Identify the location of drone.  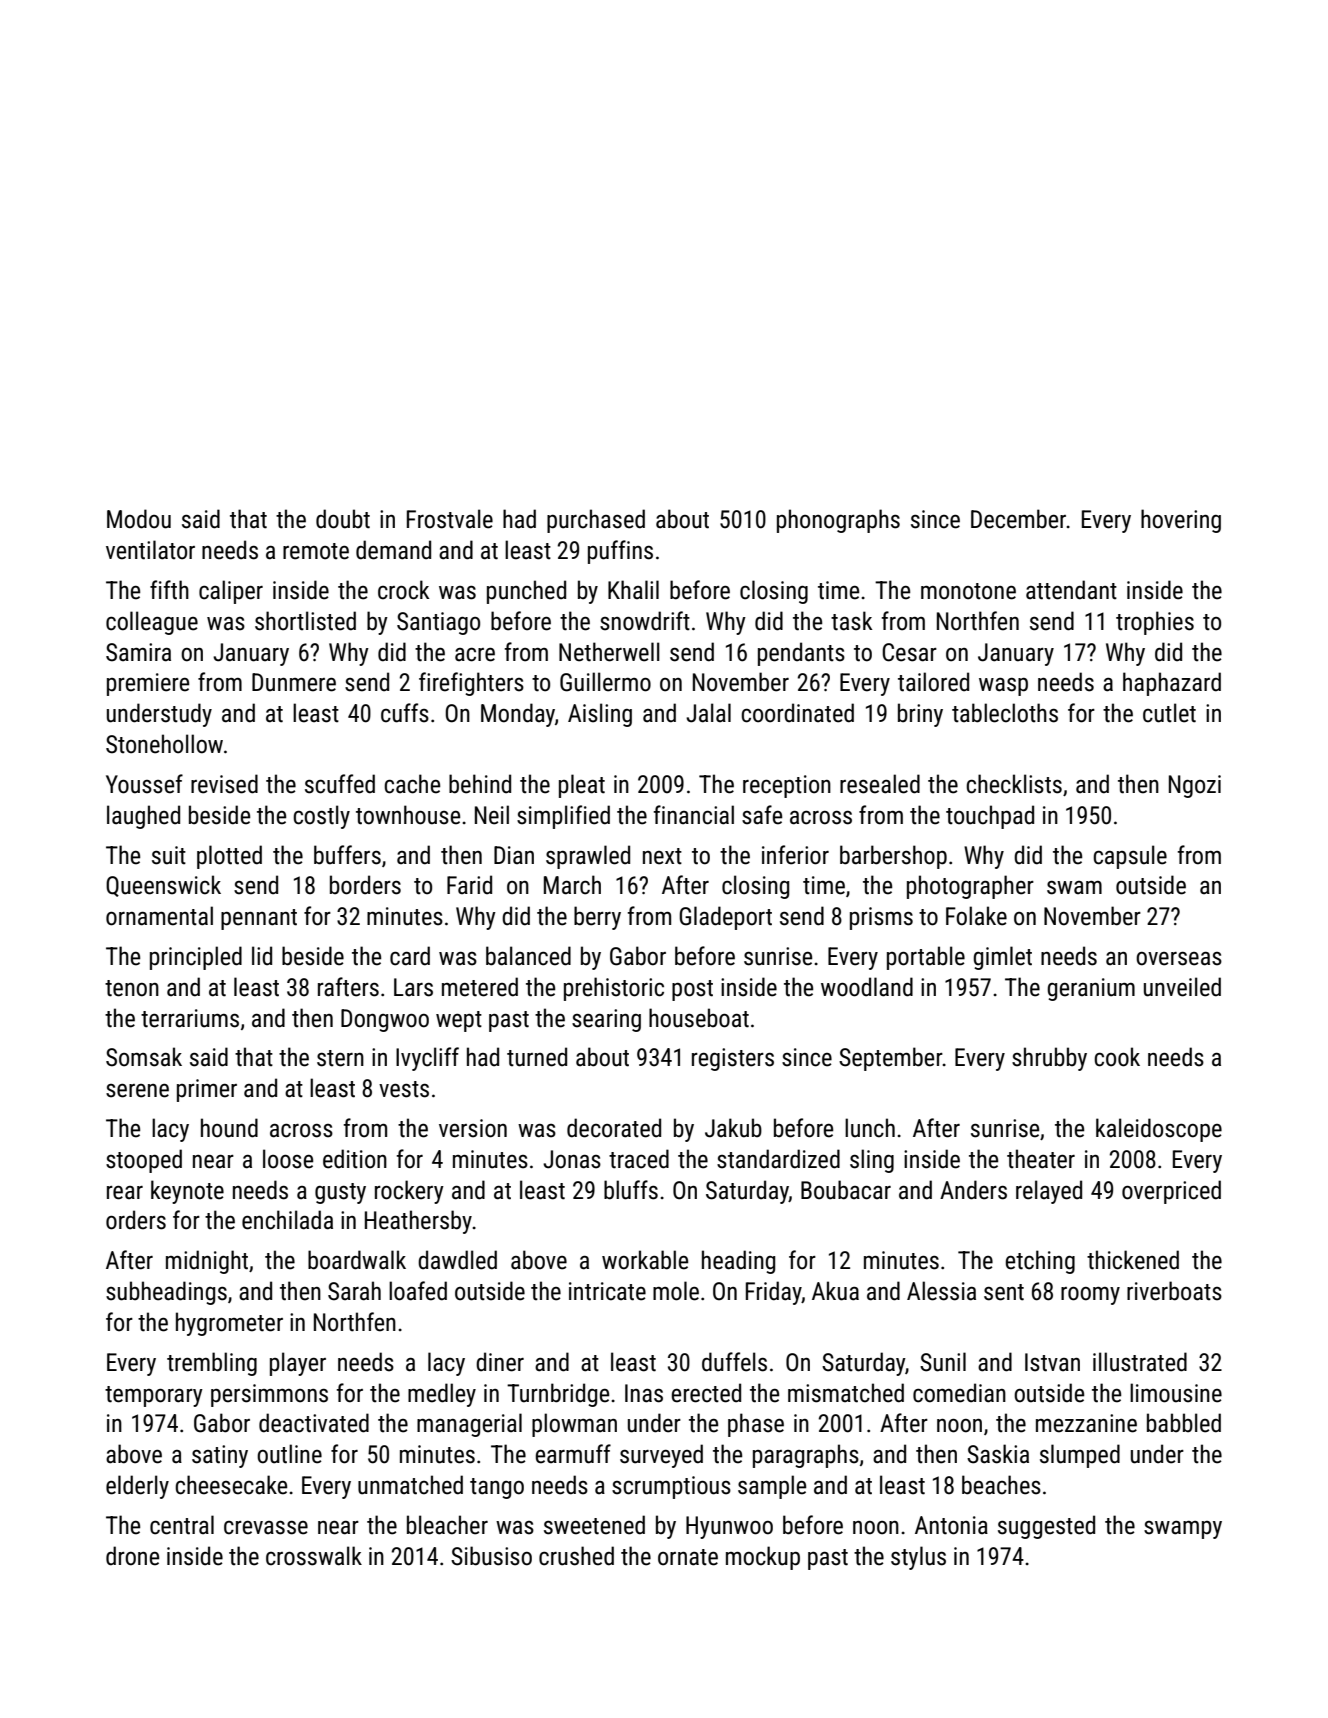
(132, 1556).
